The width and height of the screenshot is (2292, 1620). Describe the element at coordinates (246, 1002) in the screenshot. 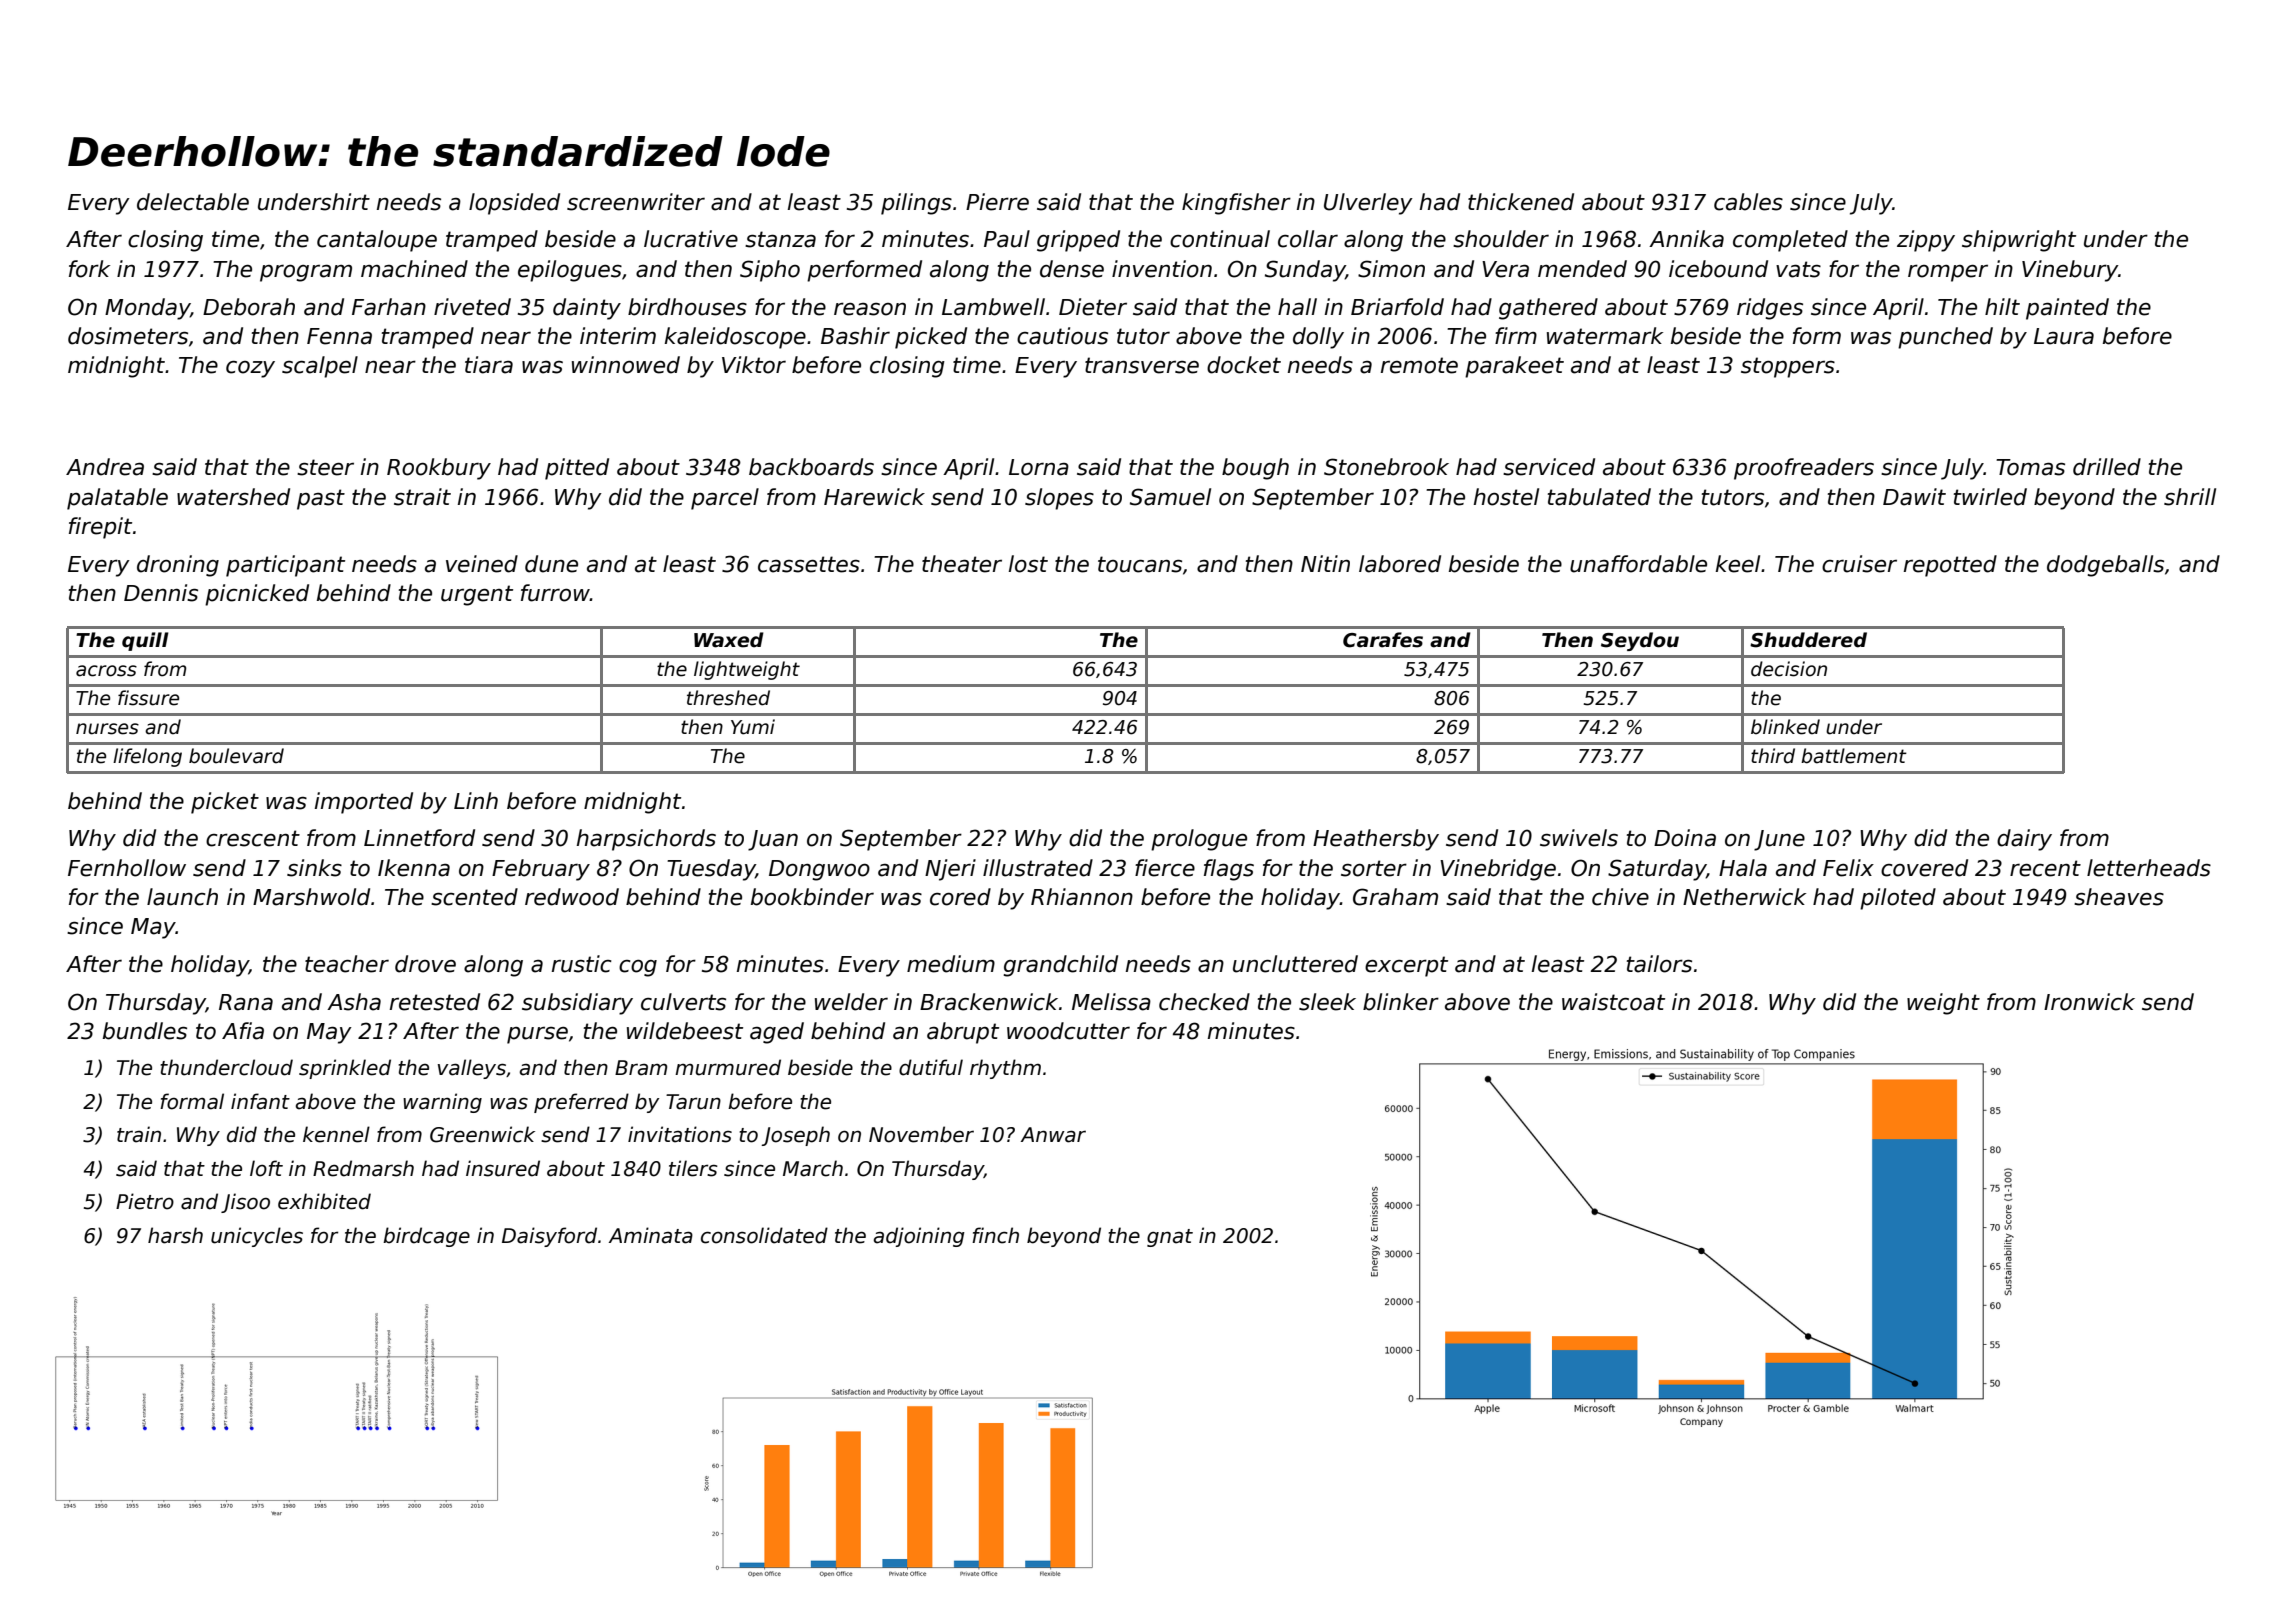

I see `Rana` at that location.
